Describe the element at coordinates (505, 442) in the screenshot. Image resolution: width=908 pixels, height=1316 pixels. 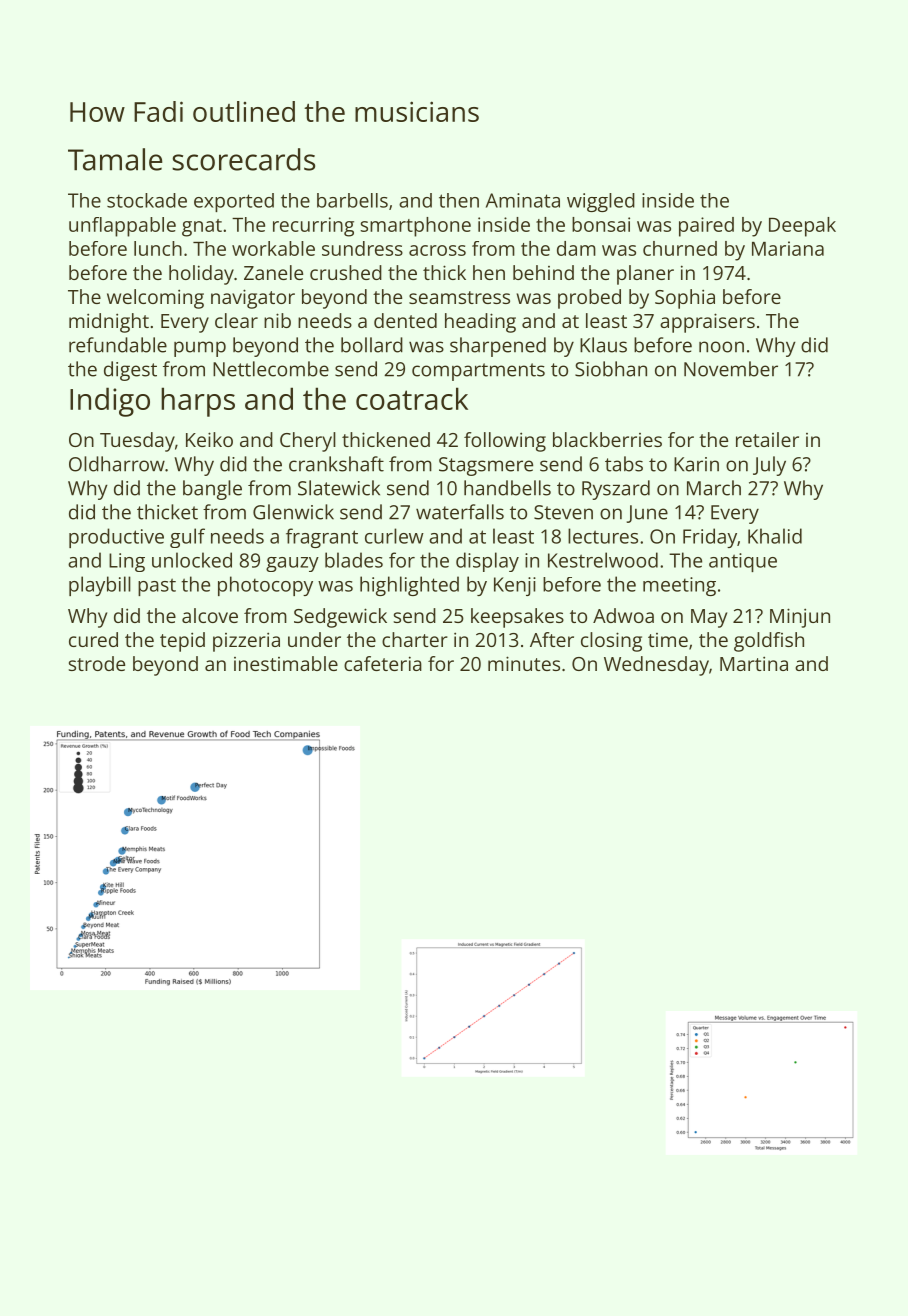
I see `following` at that location.
